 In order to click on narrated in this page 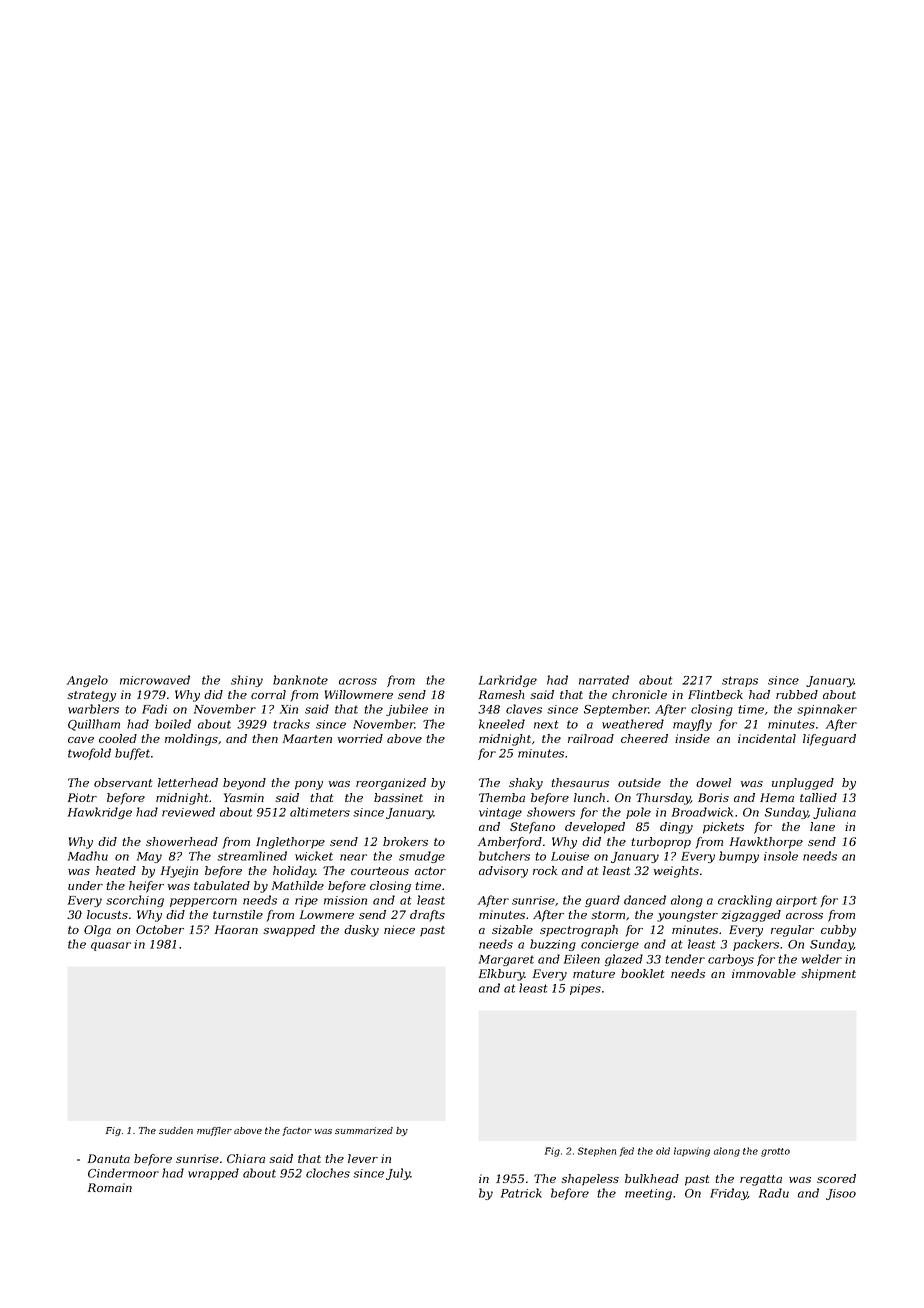, I will do `click(604, 680)`.
